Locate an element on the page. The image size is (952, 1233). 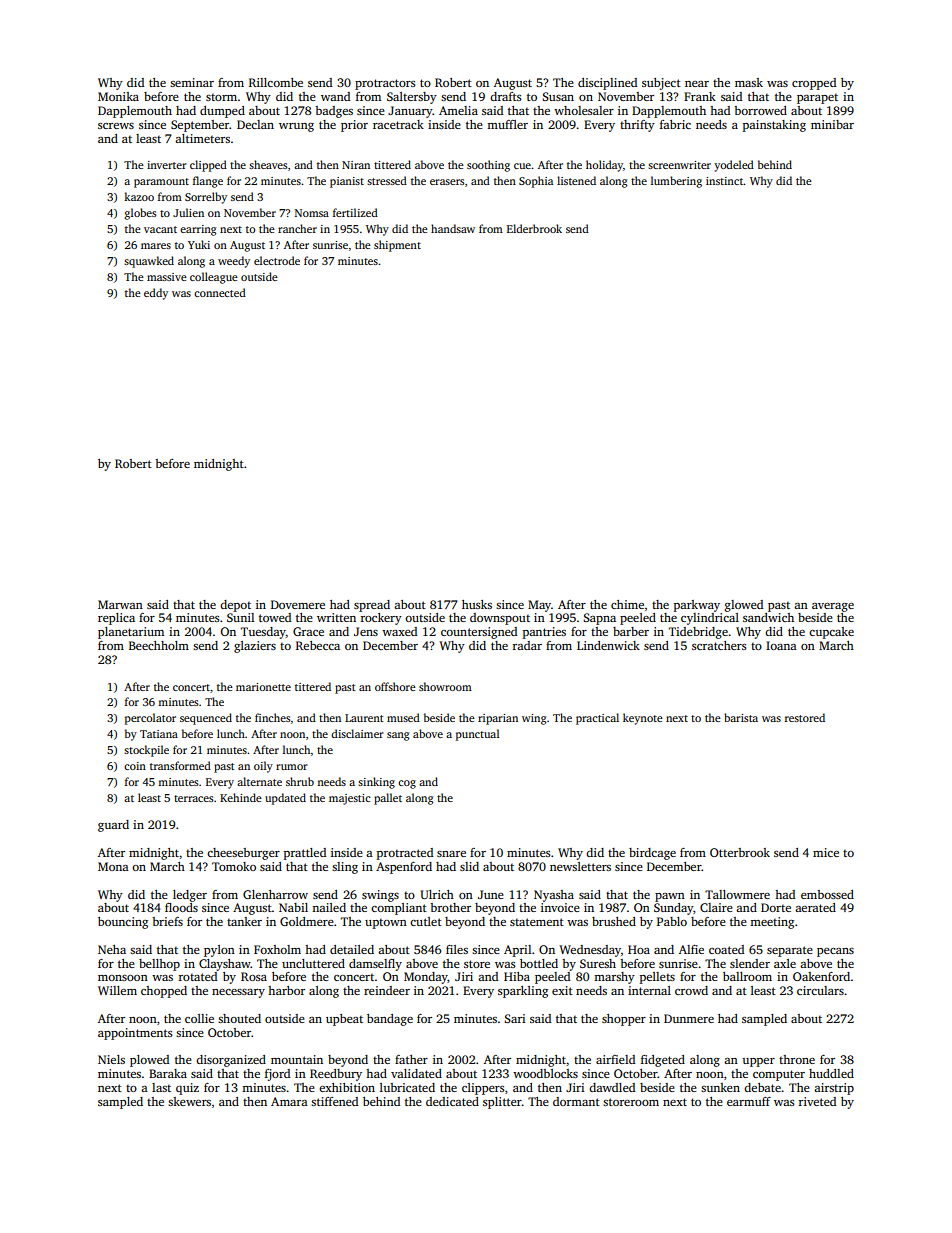
Nyasha is located at coordinates (554, 896).
